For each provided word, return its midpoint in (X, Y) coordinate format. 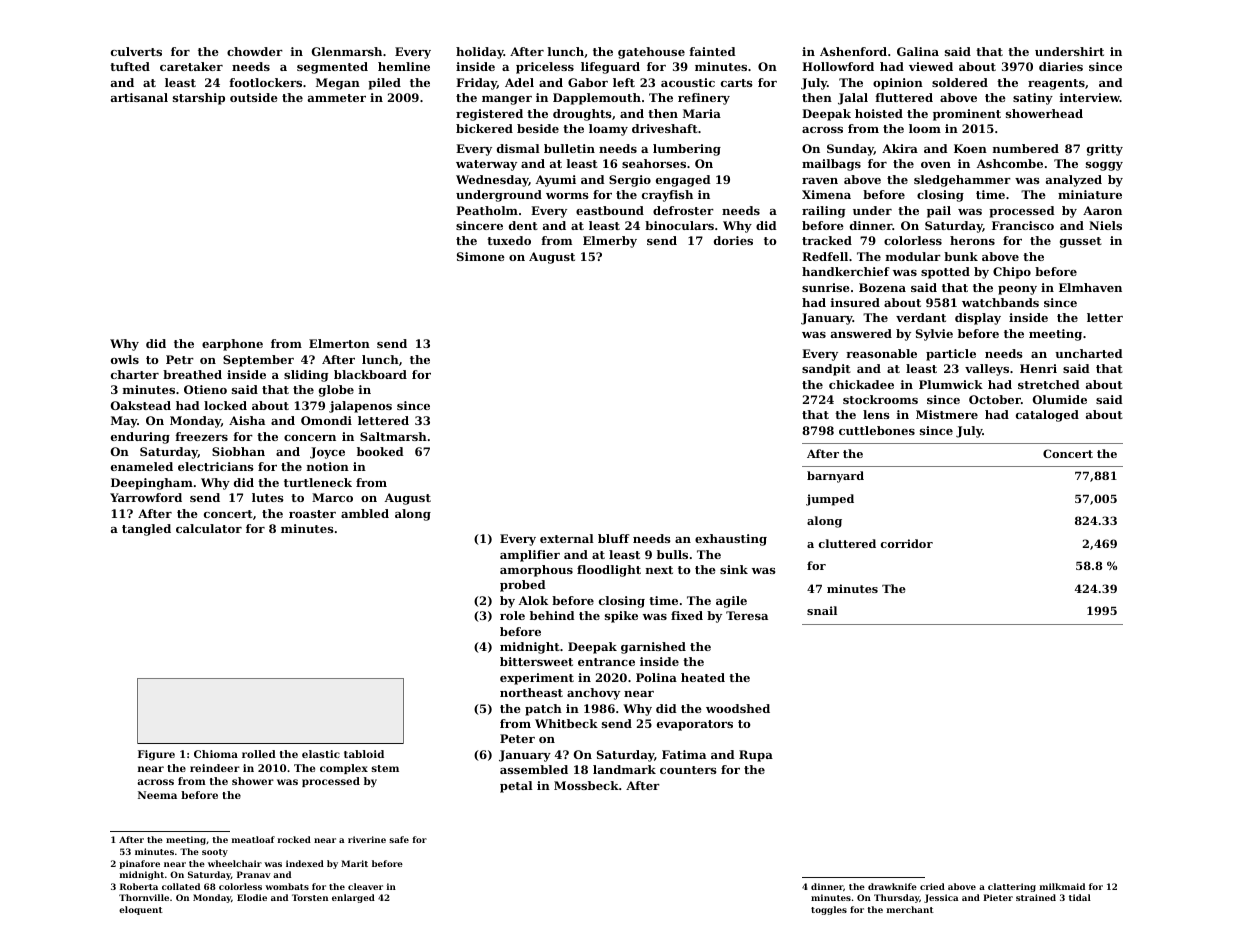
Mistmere (947, 414)
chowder (255, 51)
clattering (1012, 887)
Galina (918, 51)
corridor (907, 543)
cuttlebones (877, 430)
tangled (146, 530)
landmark (624, 769)
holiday (480, 53)
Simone (481, 256)
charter (135, 374)
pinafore (139, 864)
